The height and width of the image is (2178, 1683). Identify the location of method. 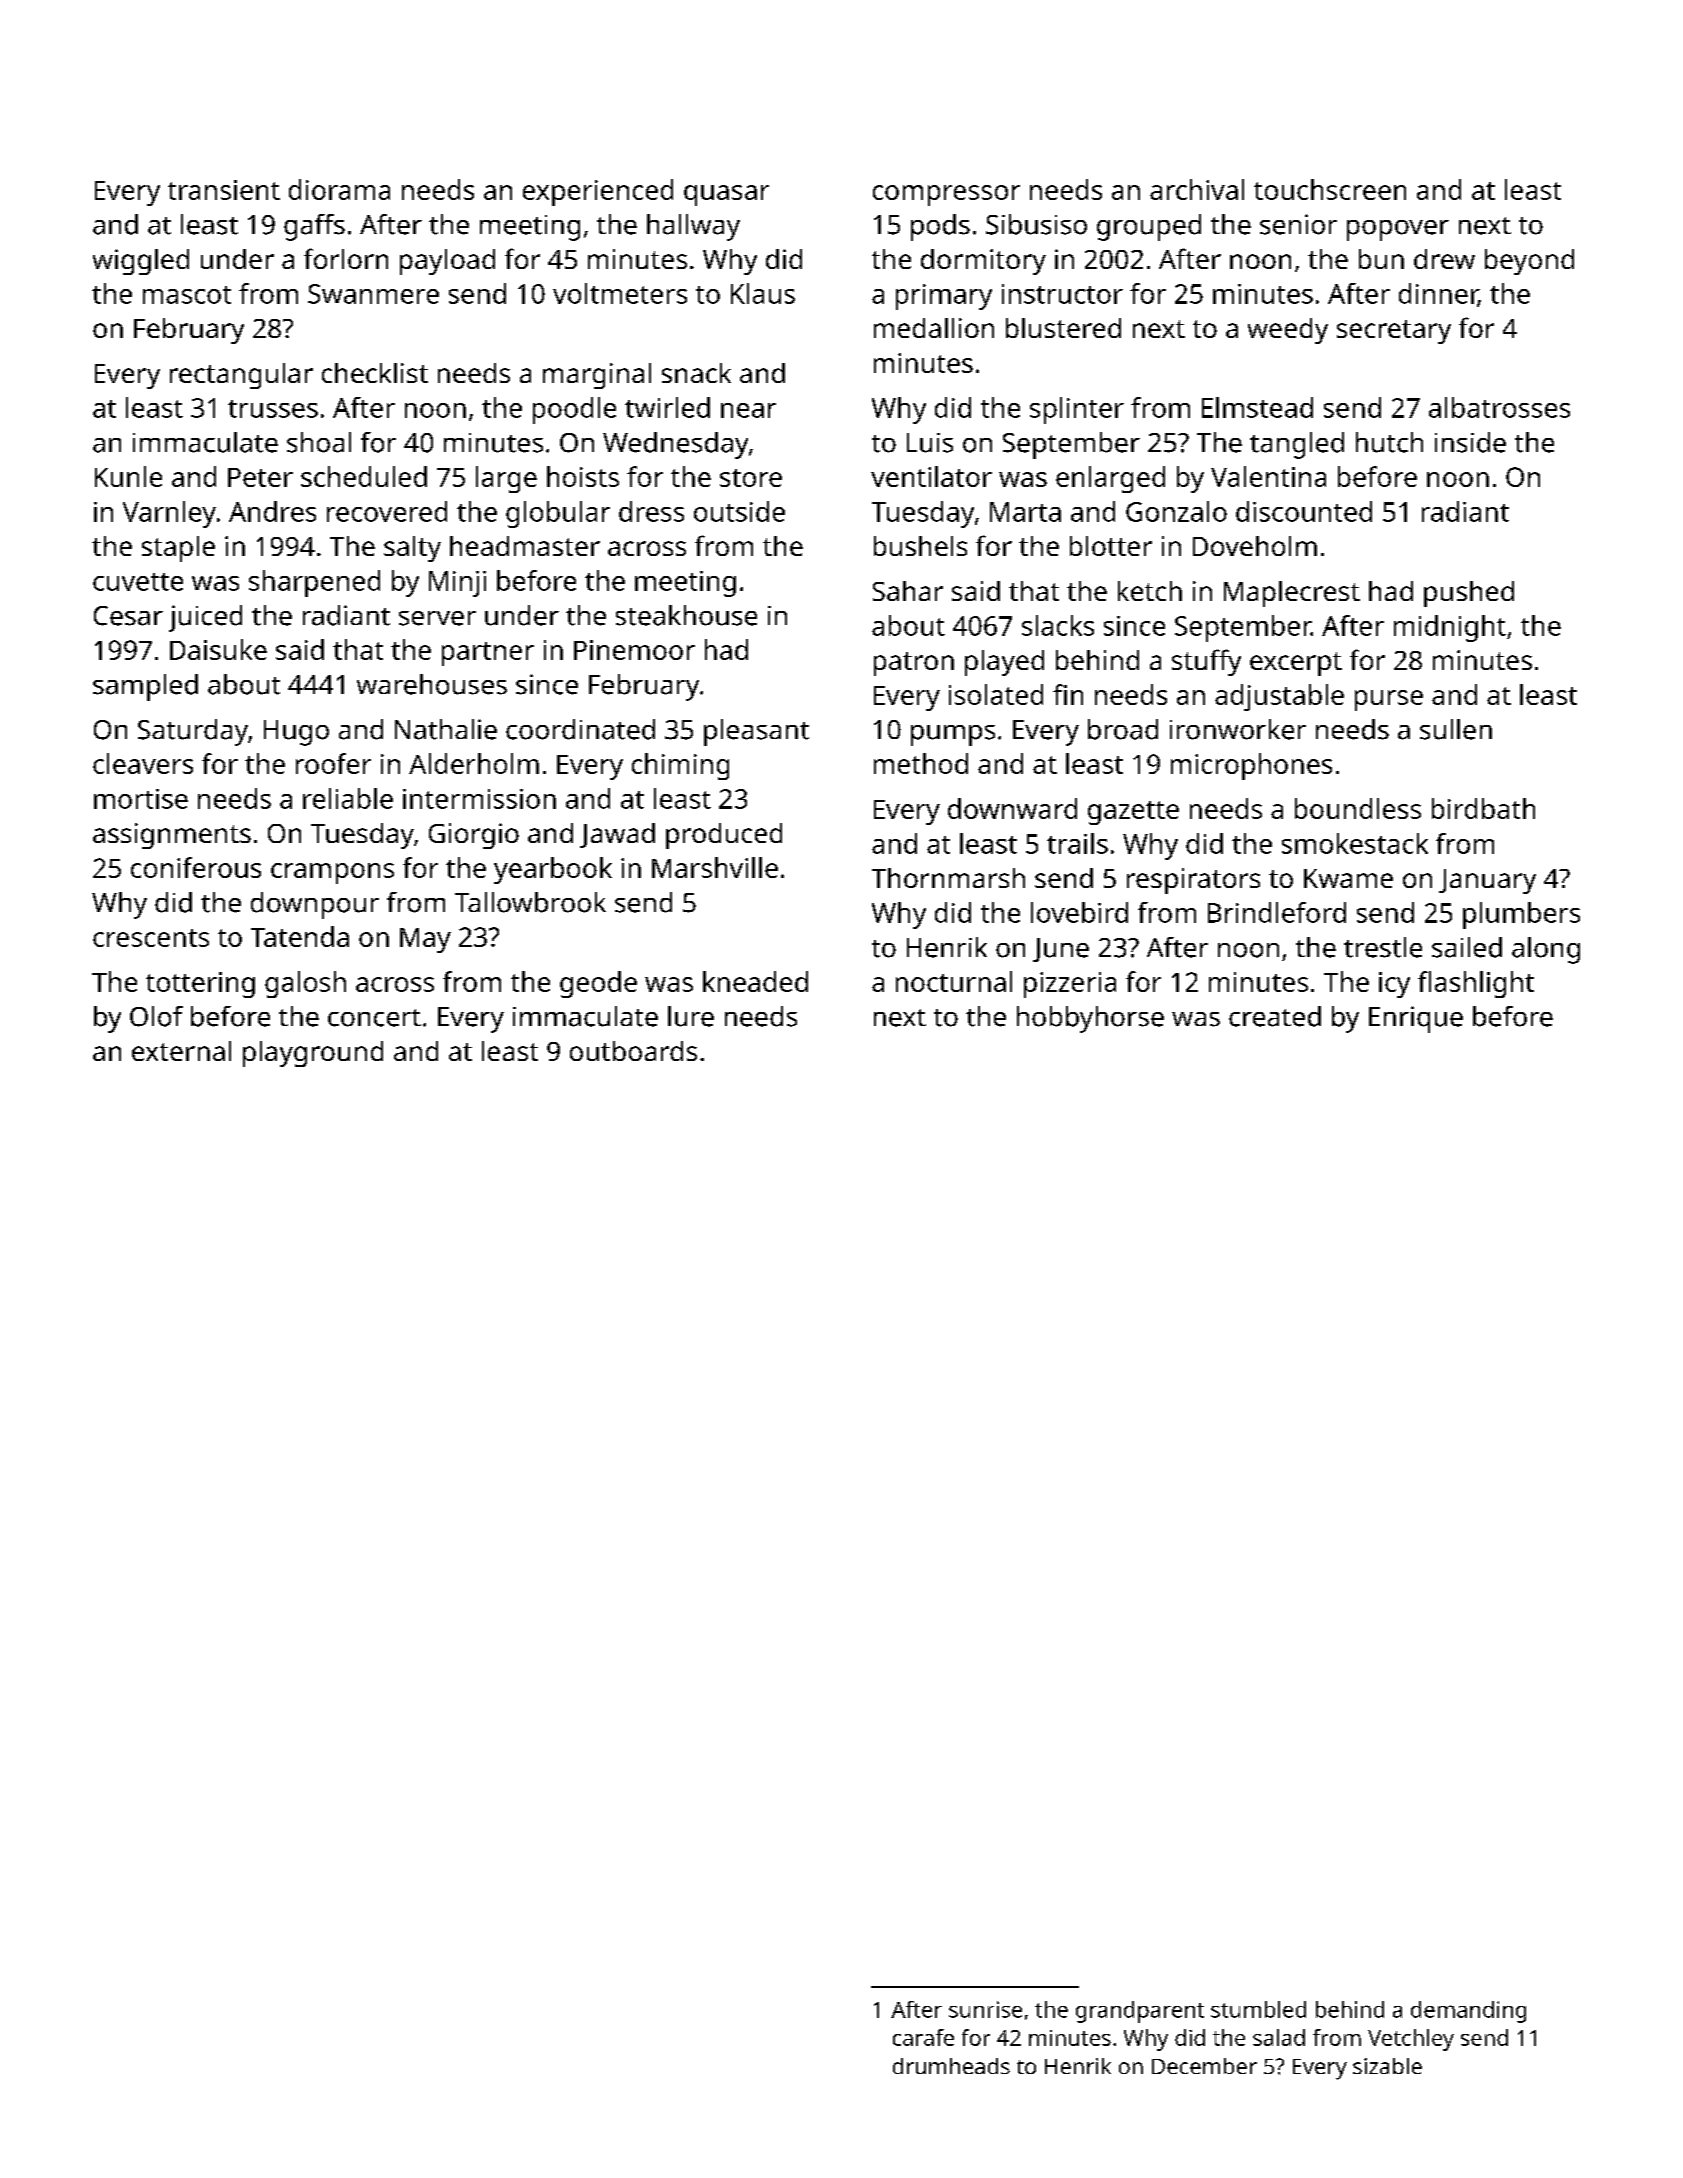
(921, 763).
